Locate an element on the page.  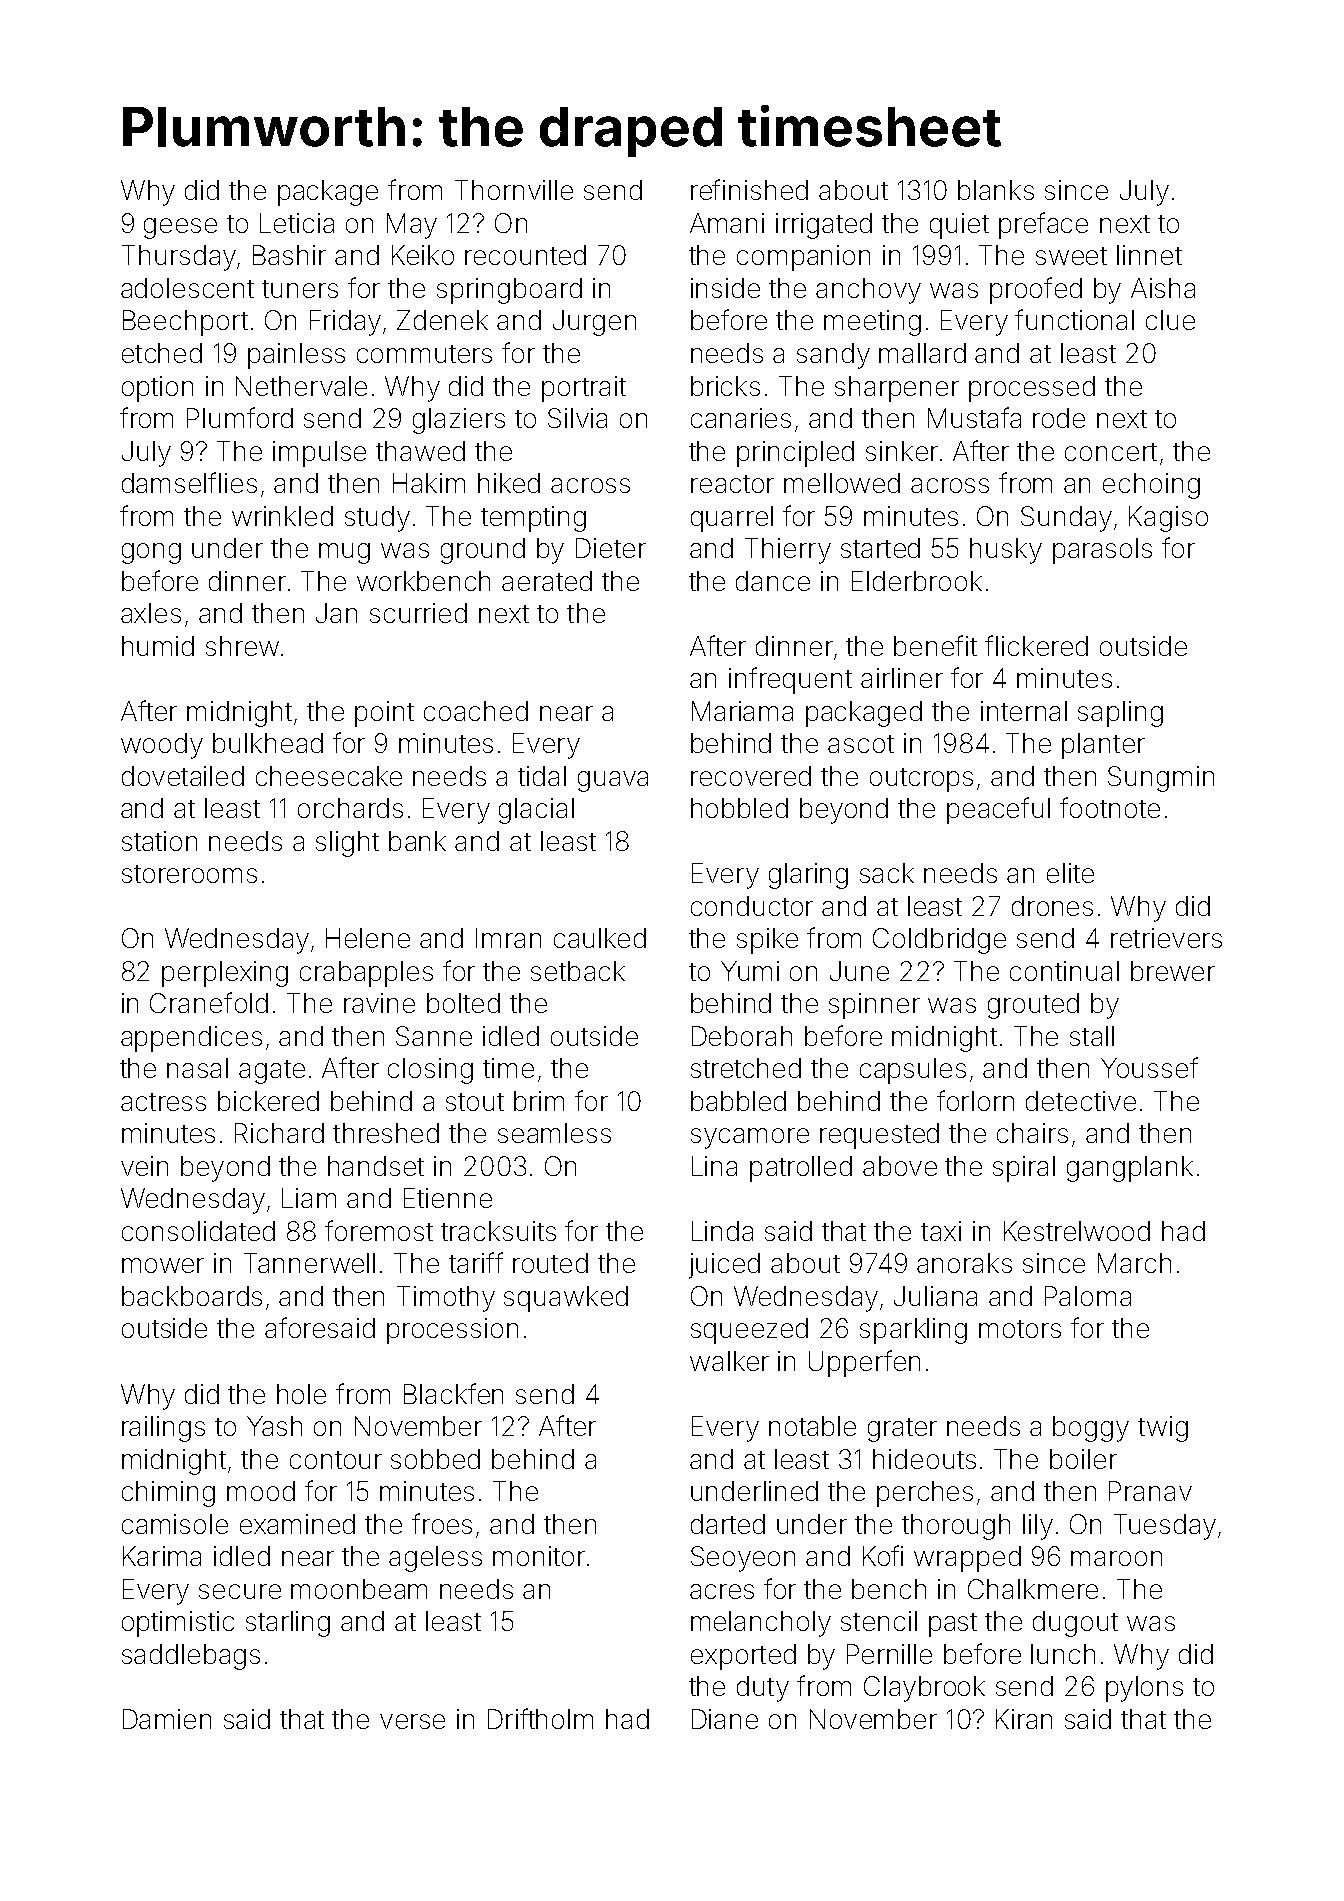
Linda is located at coordinates (722, 1231).
